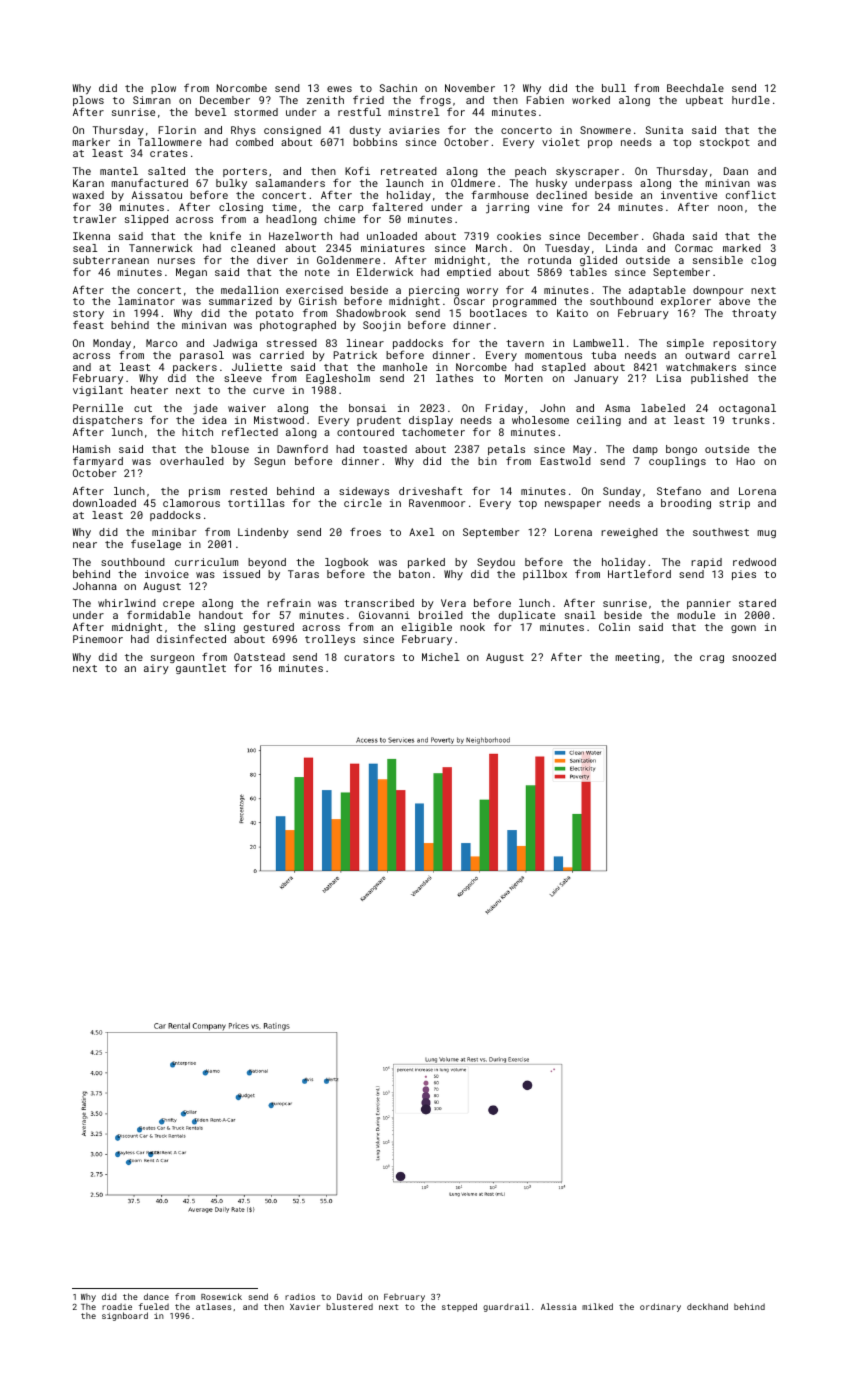 This screenshot has width=849, height=1400. What do you see at coordinates (152, 100) in the screenshot?
I see `Simran` at bounding box center [152, 100].
